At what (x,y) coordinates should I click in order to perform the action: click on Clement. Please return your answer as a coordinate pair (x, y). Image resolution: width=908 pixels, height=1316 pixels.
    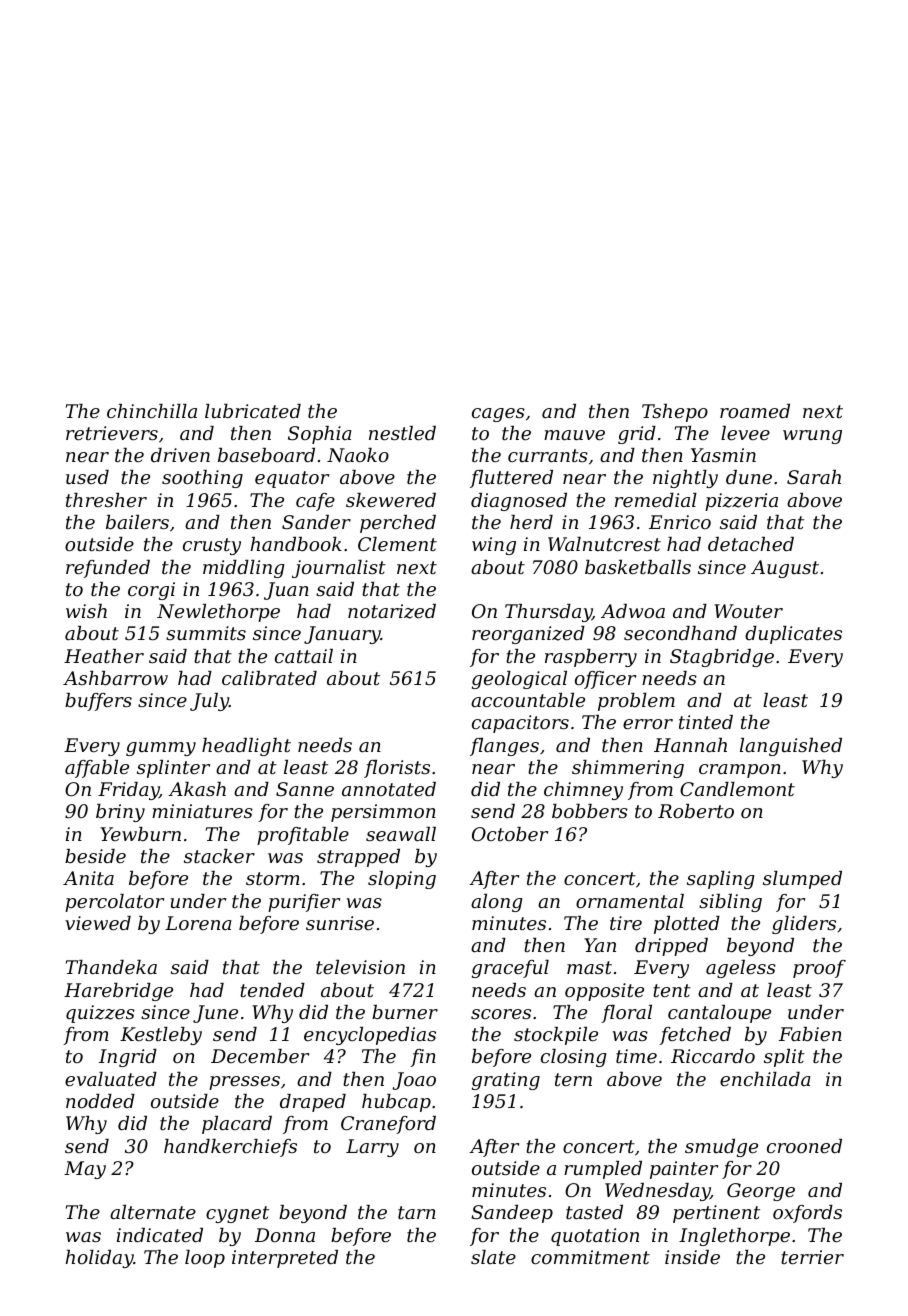
    Looking at the image, I should click on (397, 544).
